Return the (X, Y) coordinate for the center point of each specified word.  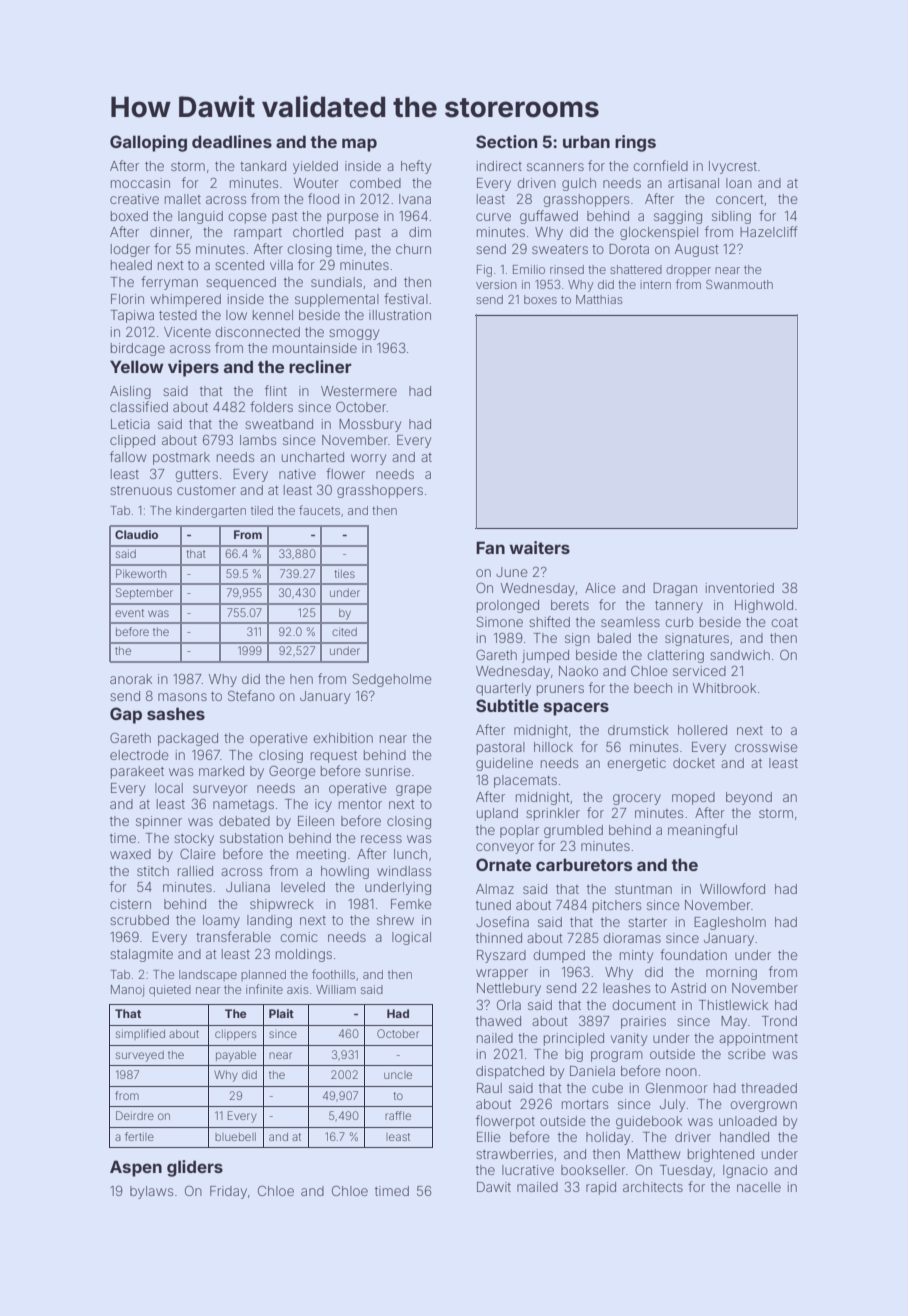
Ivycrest (733, 167)
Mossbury (370, 425)
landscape (208, 975)
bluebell (235, 1137)
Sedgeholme (392, 680)
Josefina (502, 921)
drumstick (638, 730)
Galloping (148, 143)
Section (506, 141)
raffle (398, 1115)
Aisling (130, 392)
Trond (779, 1021)
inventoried (740, 588)
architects (653, 1187)
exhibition (343, 738)
